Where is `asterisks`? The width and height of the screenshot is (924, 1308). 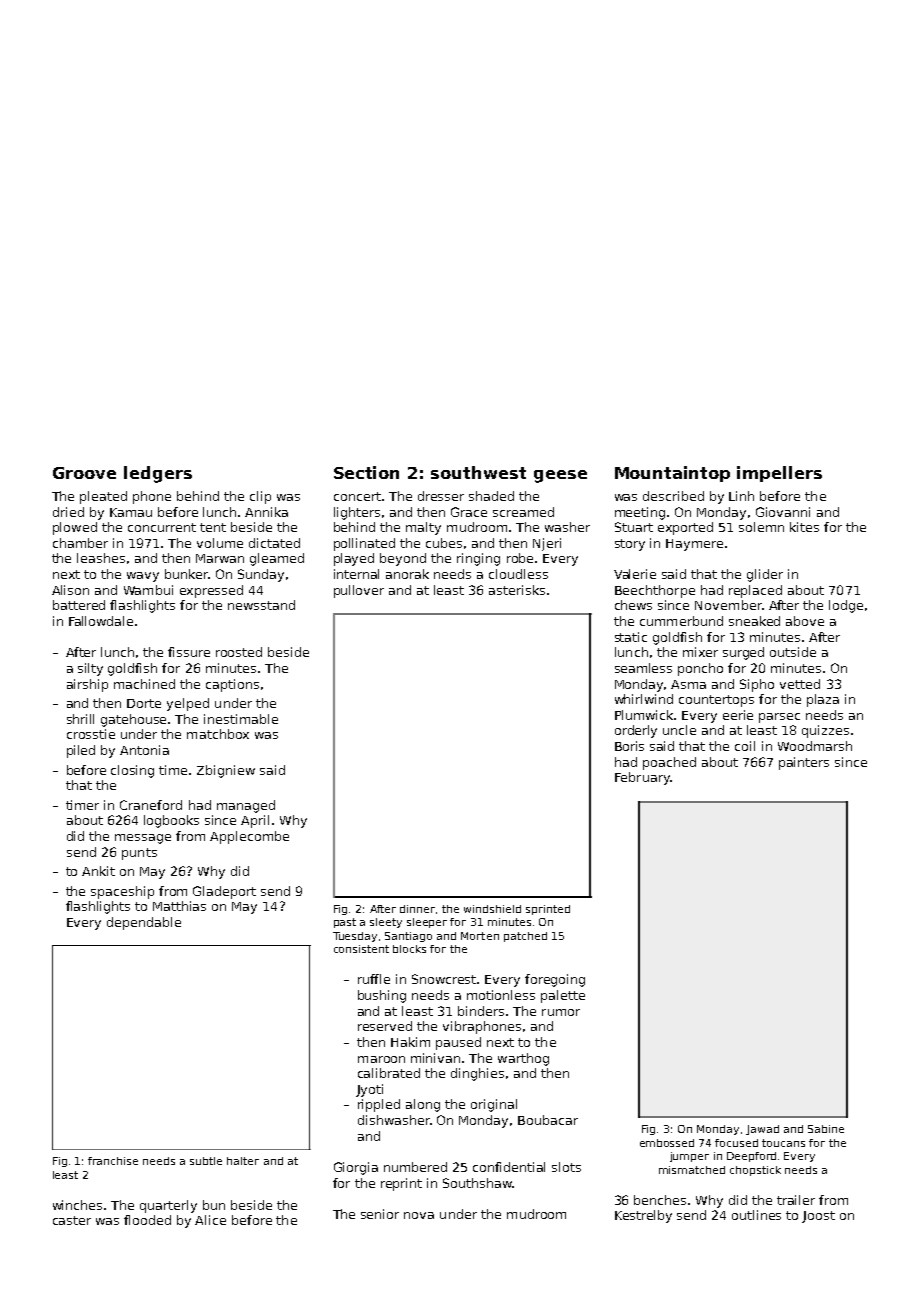
asterisks is located at coordinates (517, 590).
